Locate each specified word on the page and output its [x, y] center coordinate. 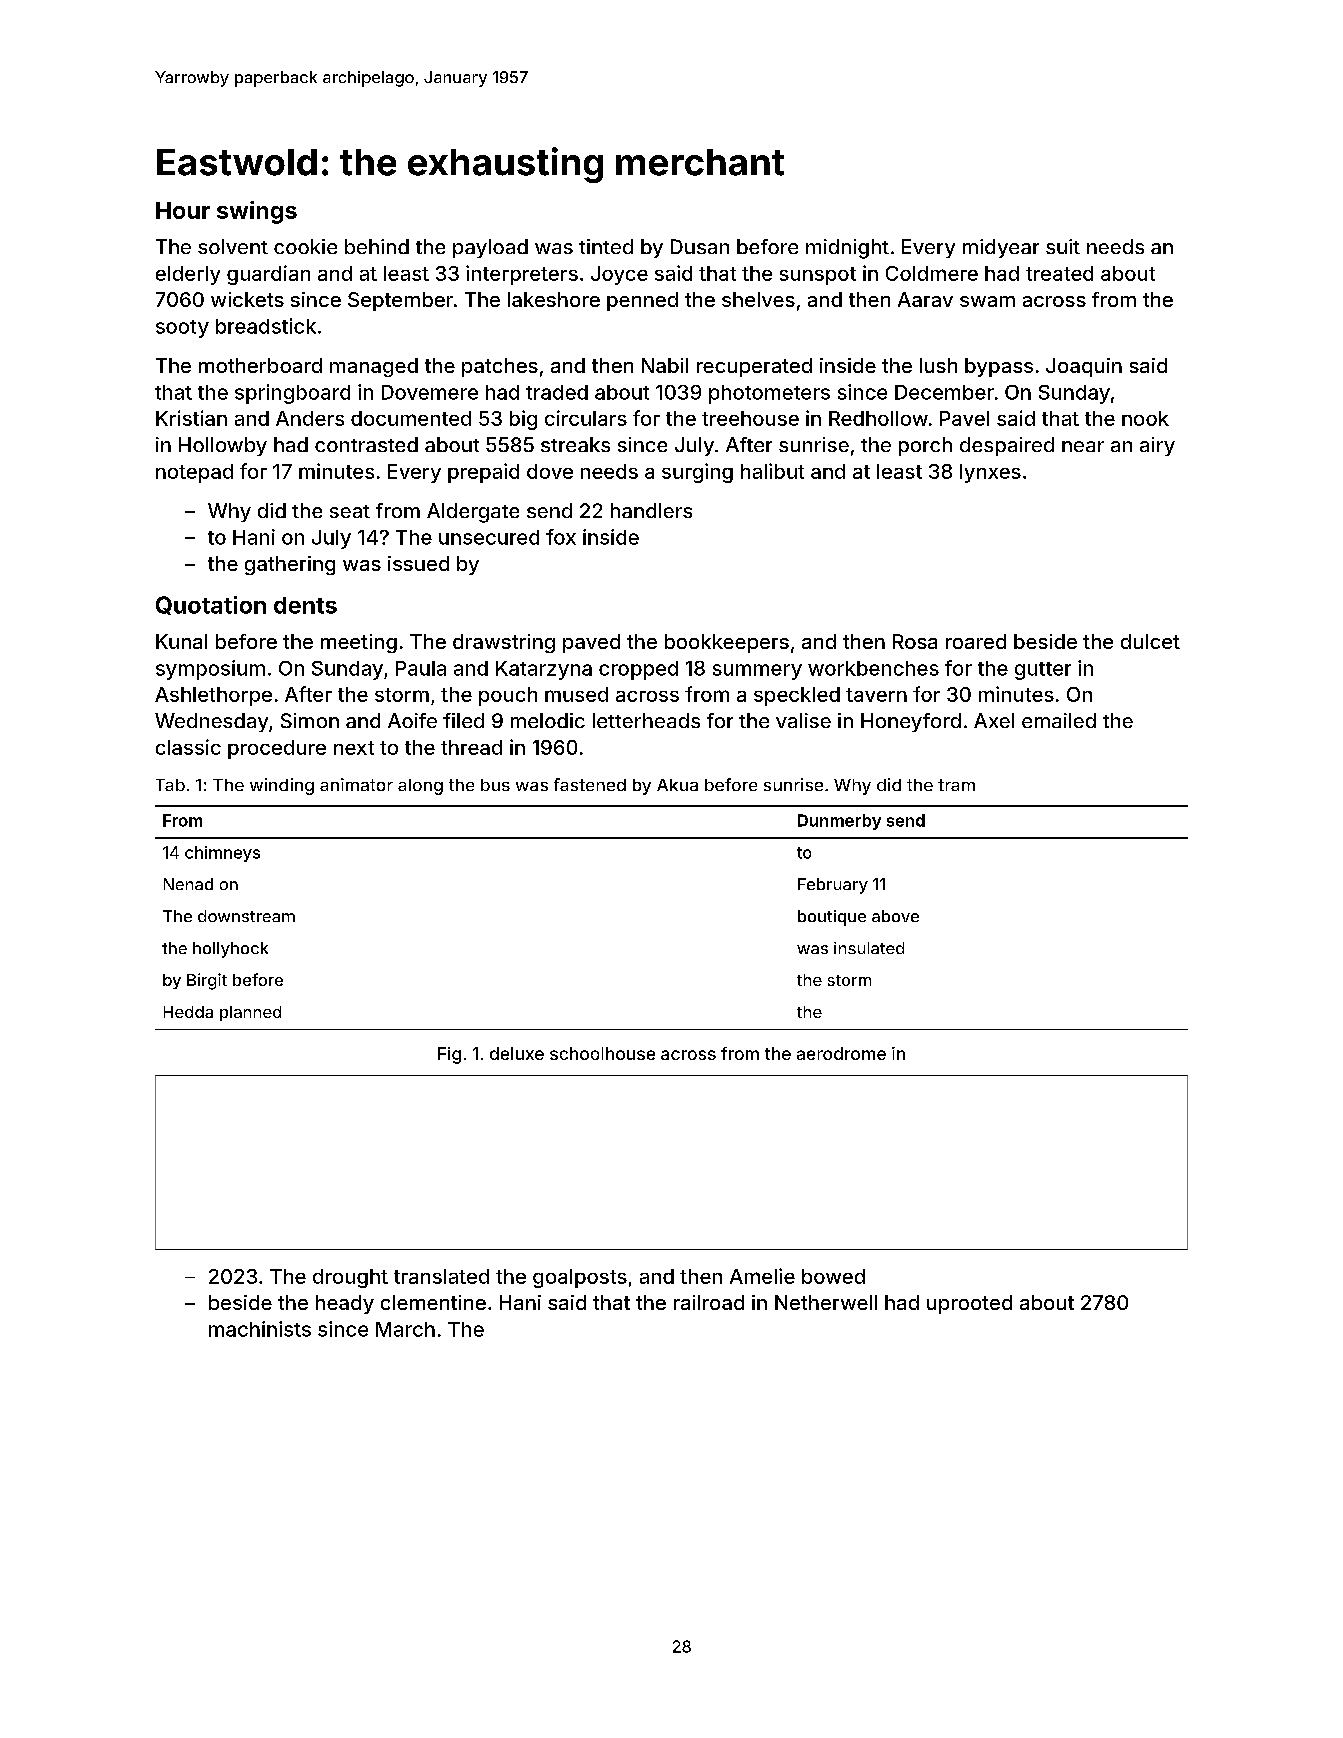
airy [1157, 446]
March [405, 1329]
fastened [590, 784]
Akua [677, 785]
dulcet [1150, 641]
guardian [268, 275]
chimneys [222, 854]
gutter [1043, 671]
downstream [246, 916]
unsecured [489, 537]
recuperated [754, 367]
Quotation [211, 605]
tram [956, 785]
